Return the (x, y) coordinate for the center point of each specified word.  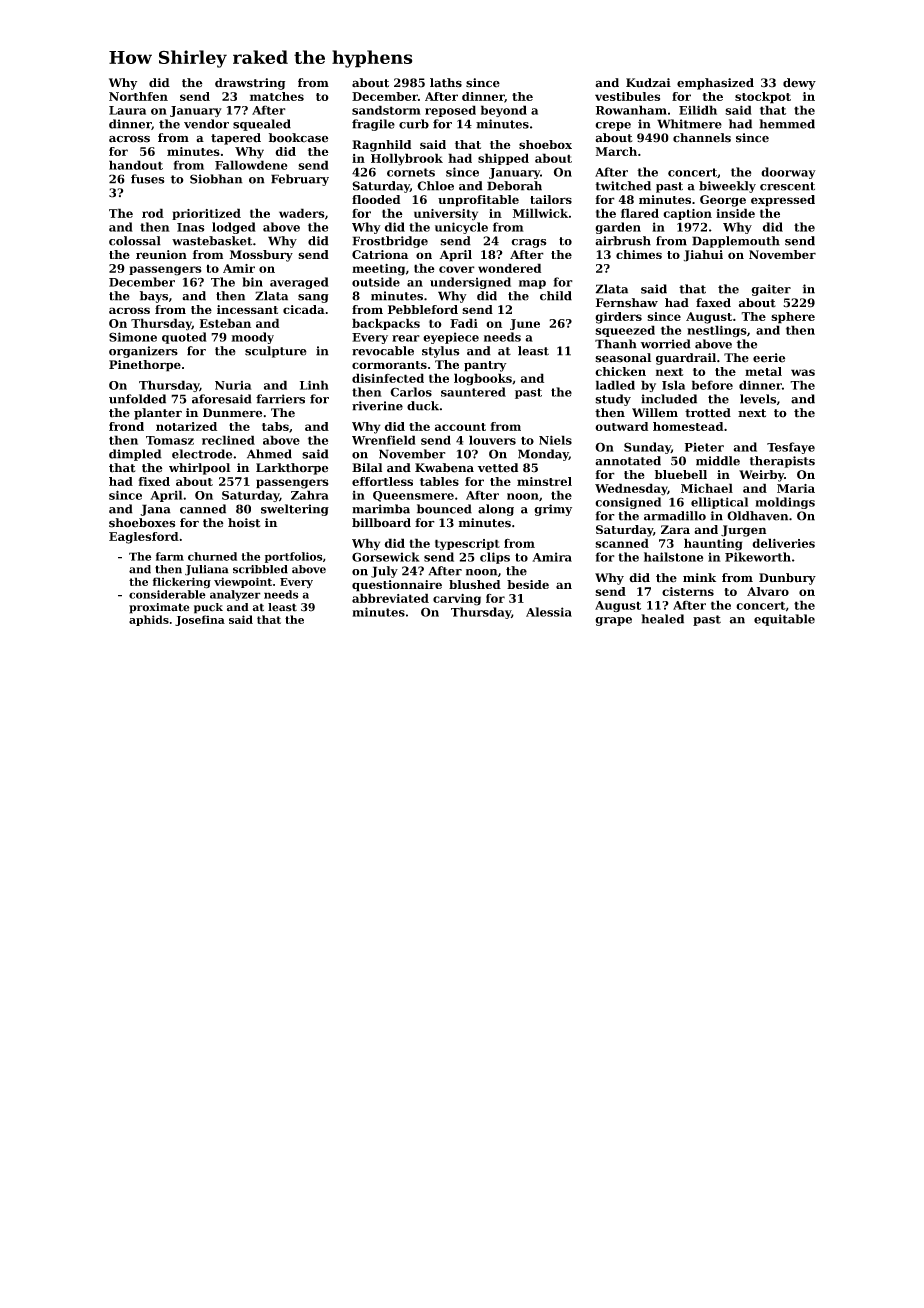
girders (618, 318)
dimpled (135, 455)
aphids (149, 620)
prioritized (206, 214)
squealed (262, 125)
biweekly (727, 187)
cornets (411, 172)
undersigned (470, 283)
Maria (796, 488)
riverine (377, 406)
